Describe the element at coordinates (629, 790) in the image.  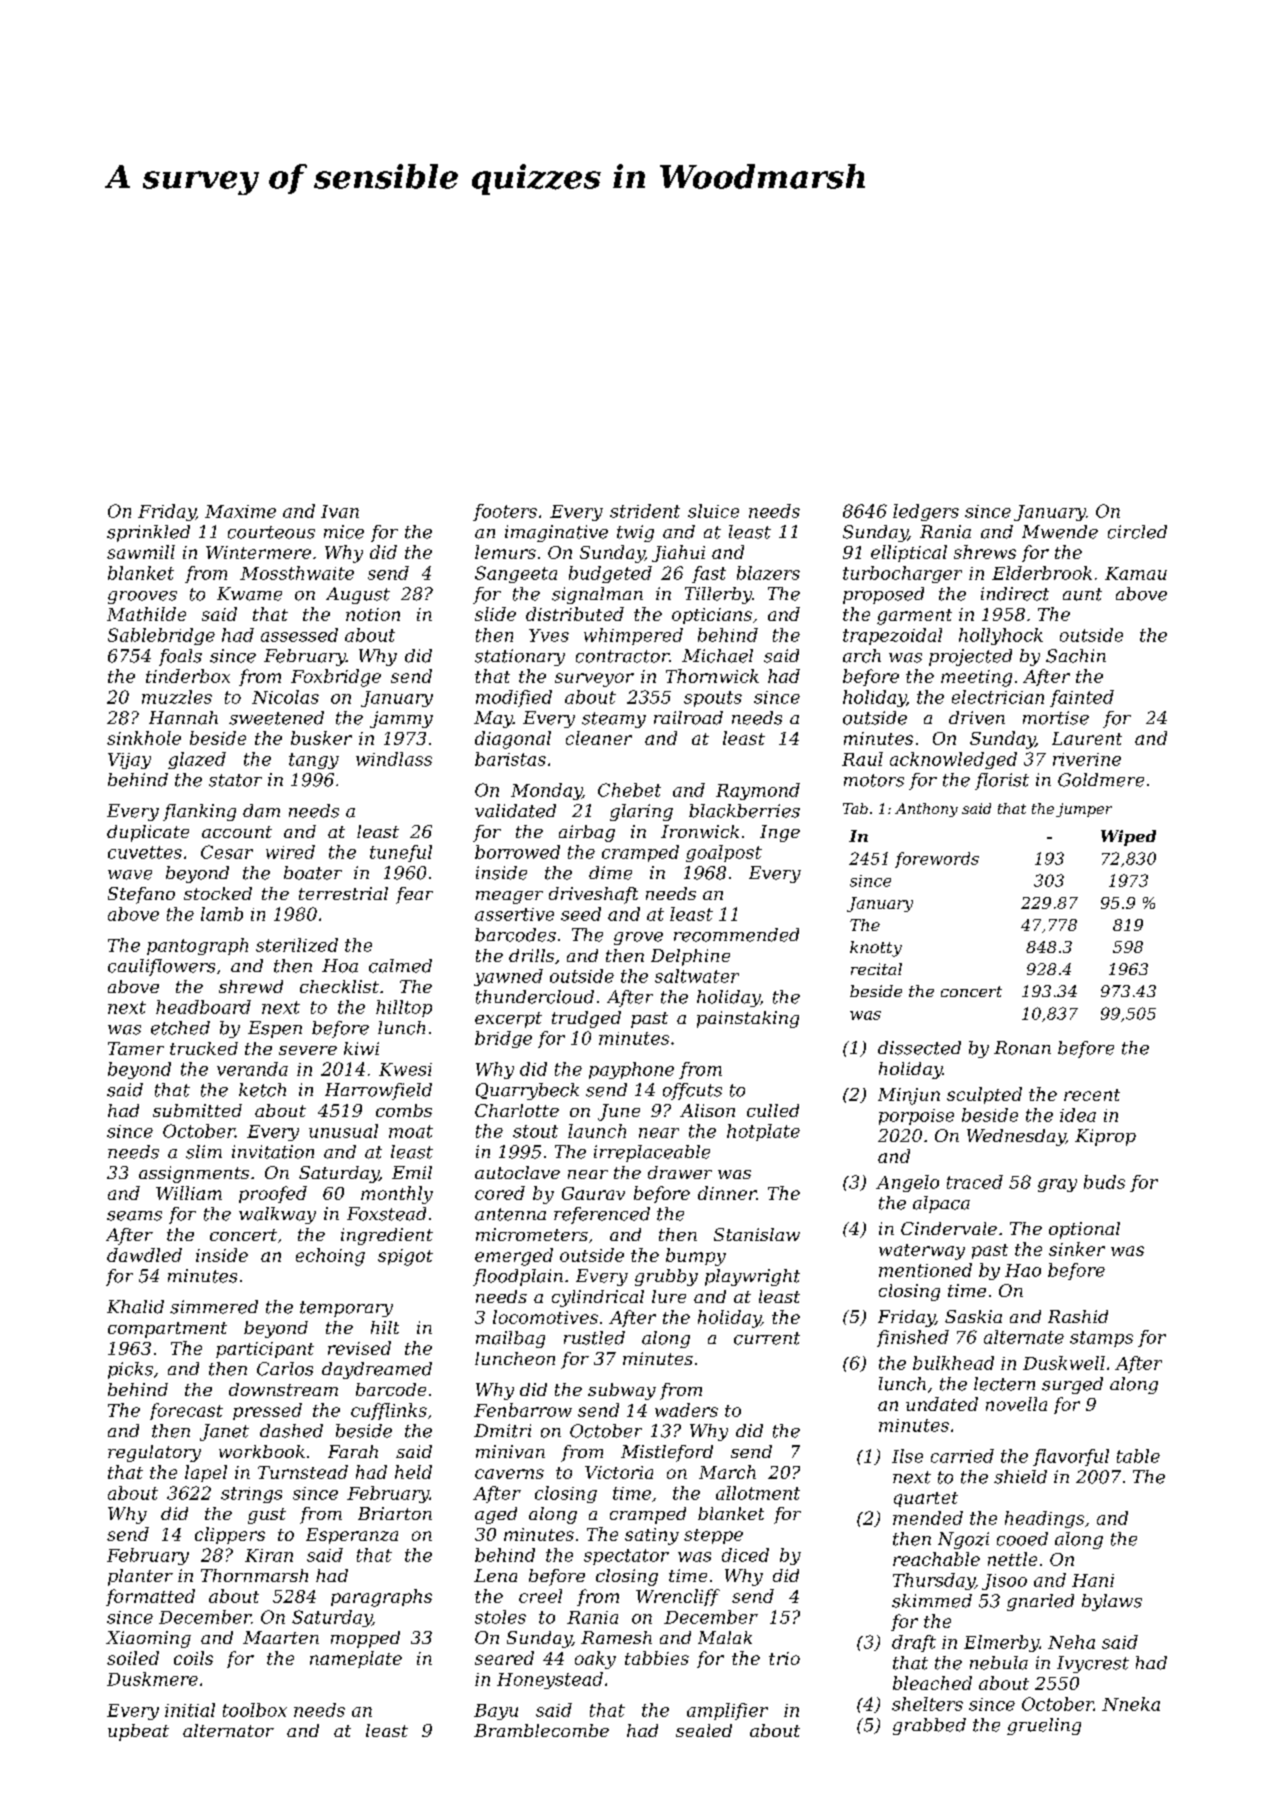
I see `Chebet` at that location.
